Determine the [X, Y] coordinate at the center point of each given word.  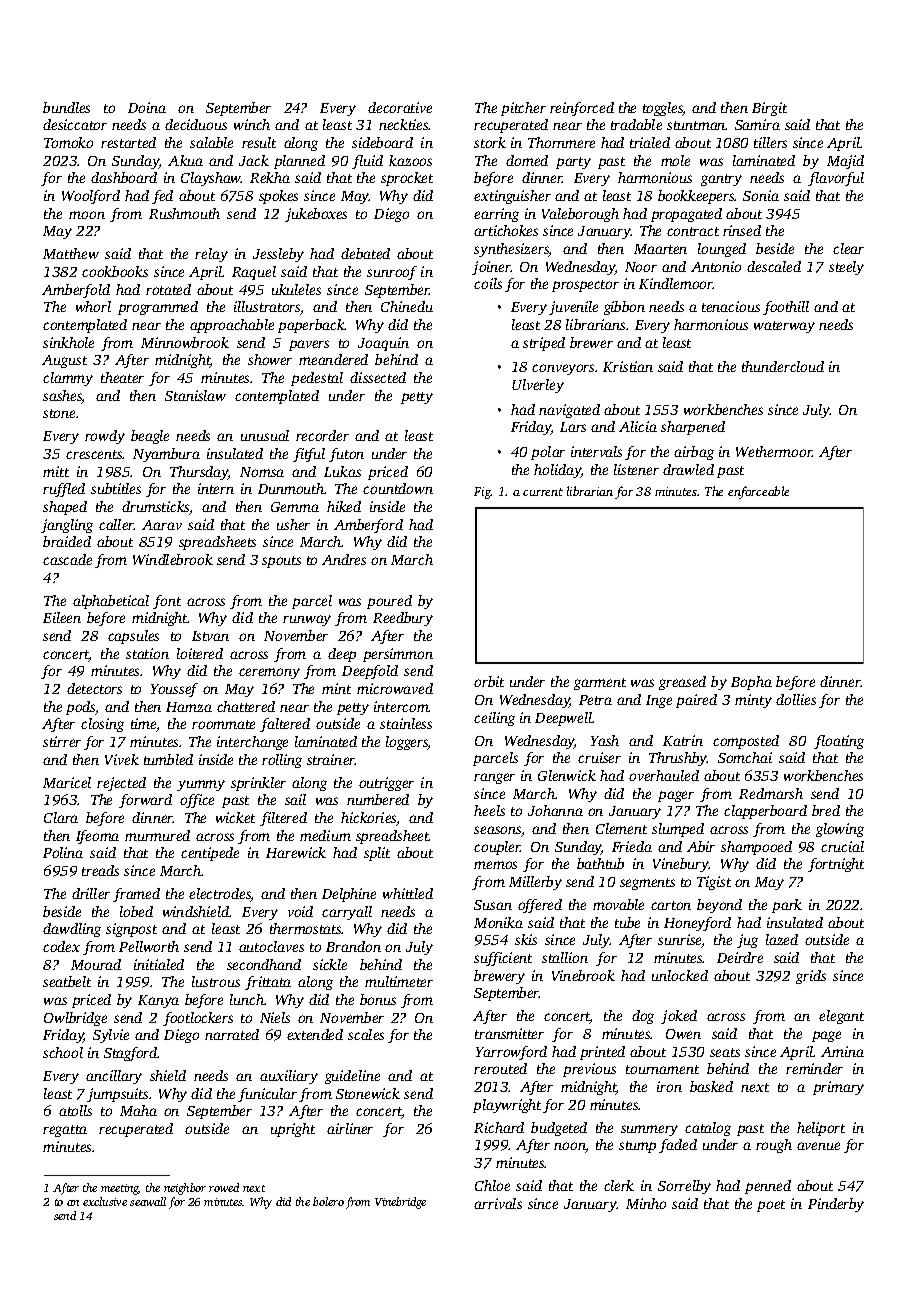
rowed [224, 1187]
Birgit [769, 109]
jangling [67, 526]
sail [295, 799]
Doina [147, 107]
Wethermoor [774, 451]
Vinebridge [400, 1203]
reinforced [582, 109]
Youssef [174, 690]
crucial [842, 846]
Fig [482, 493]
